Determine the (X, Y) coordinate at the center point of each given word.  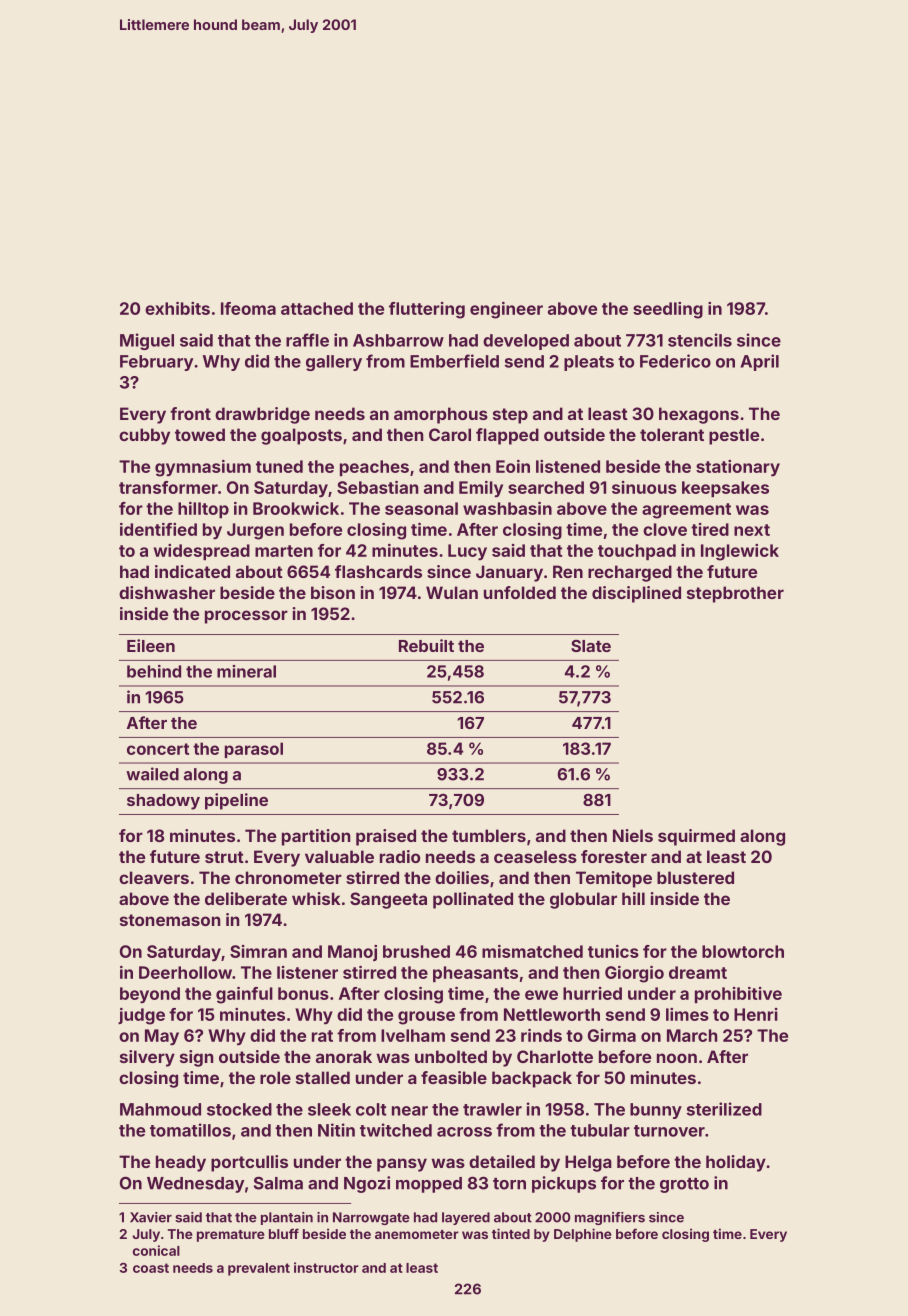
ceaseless (535, 856)
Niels (633, 835)
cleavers (154, 877)
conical (156, 1250)
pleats (589, 363)
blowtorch (743, 951)
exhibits (177, 308)
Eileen (151, 645)
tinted (511, 1233)
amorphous (441, 415)
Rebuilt (426, 645)
